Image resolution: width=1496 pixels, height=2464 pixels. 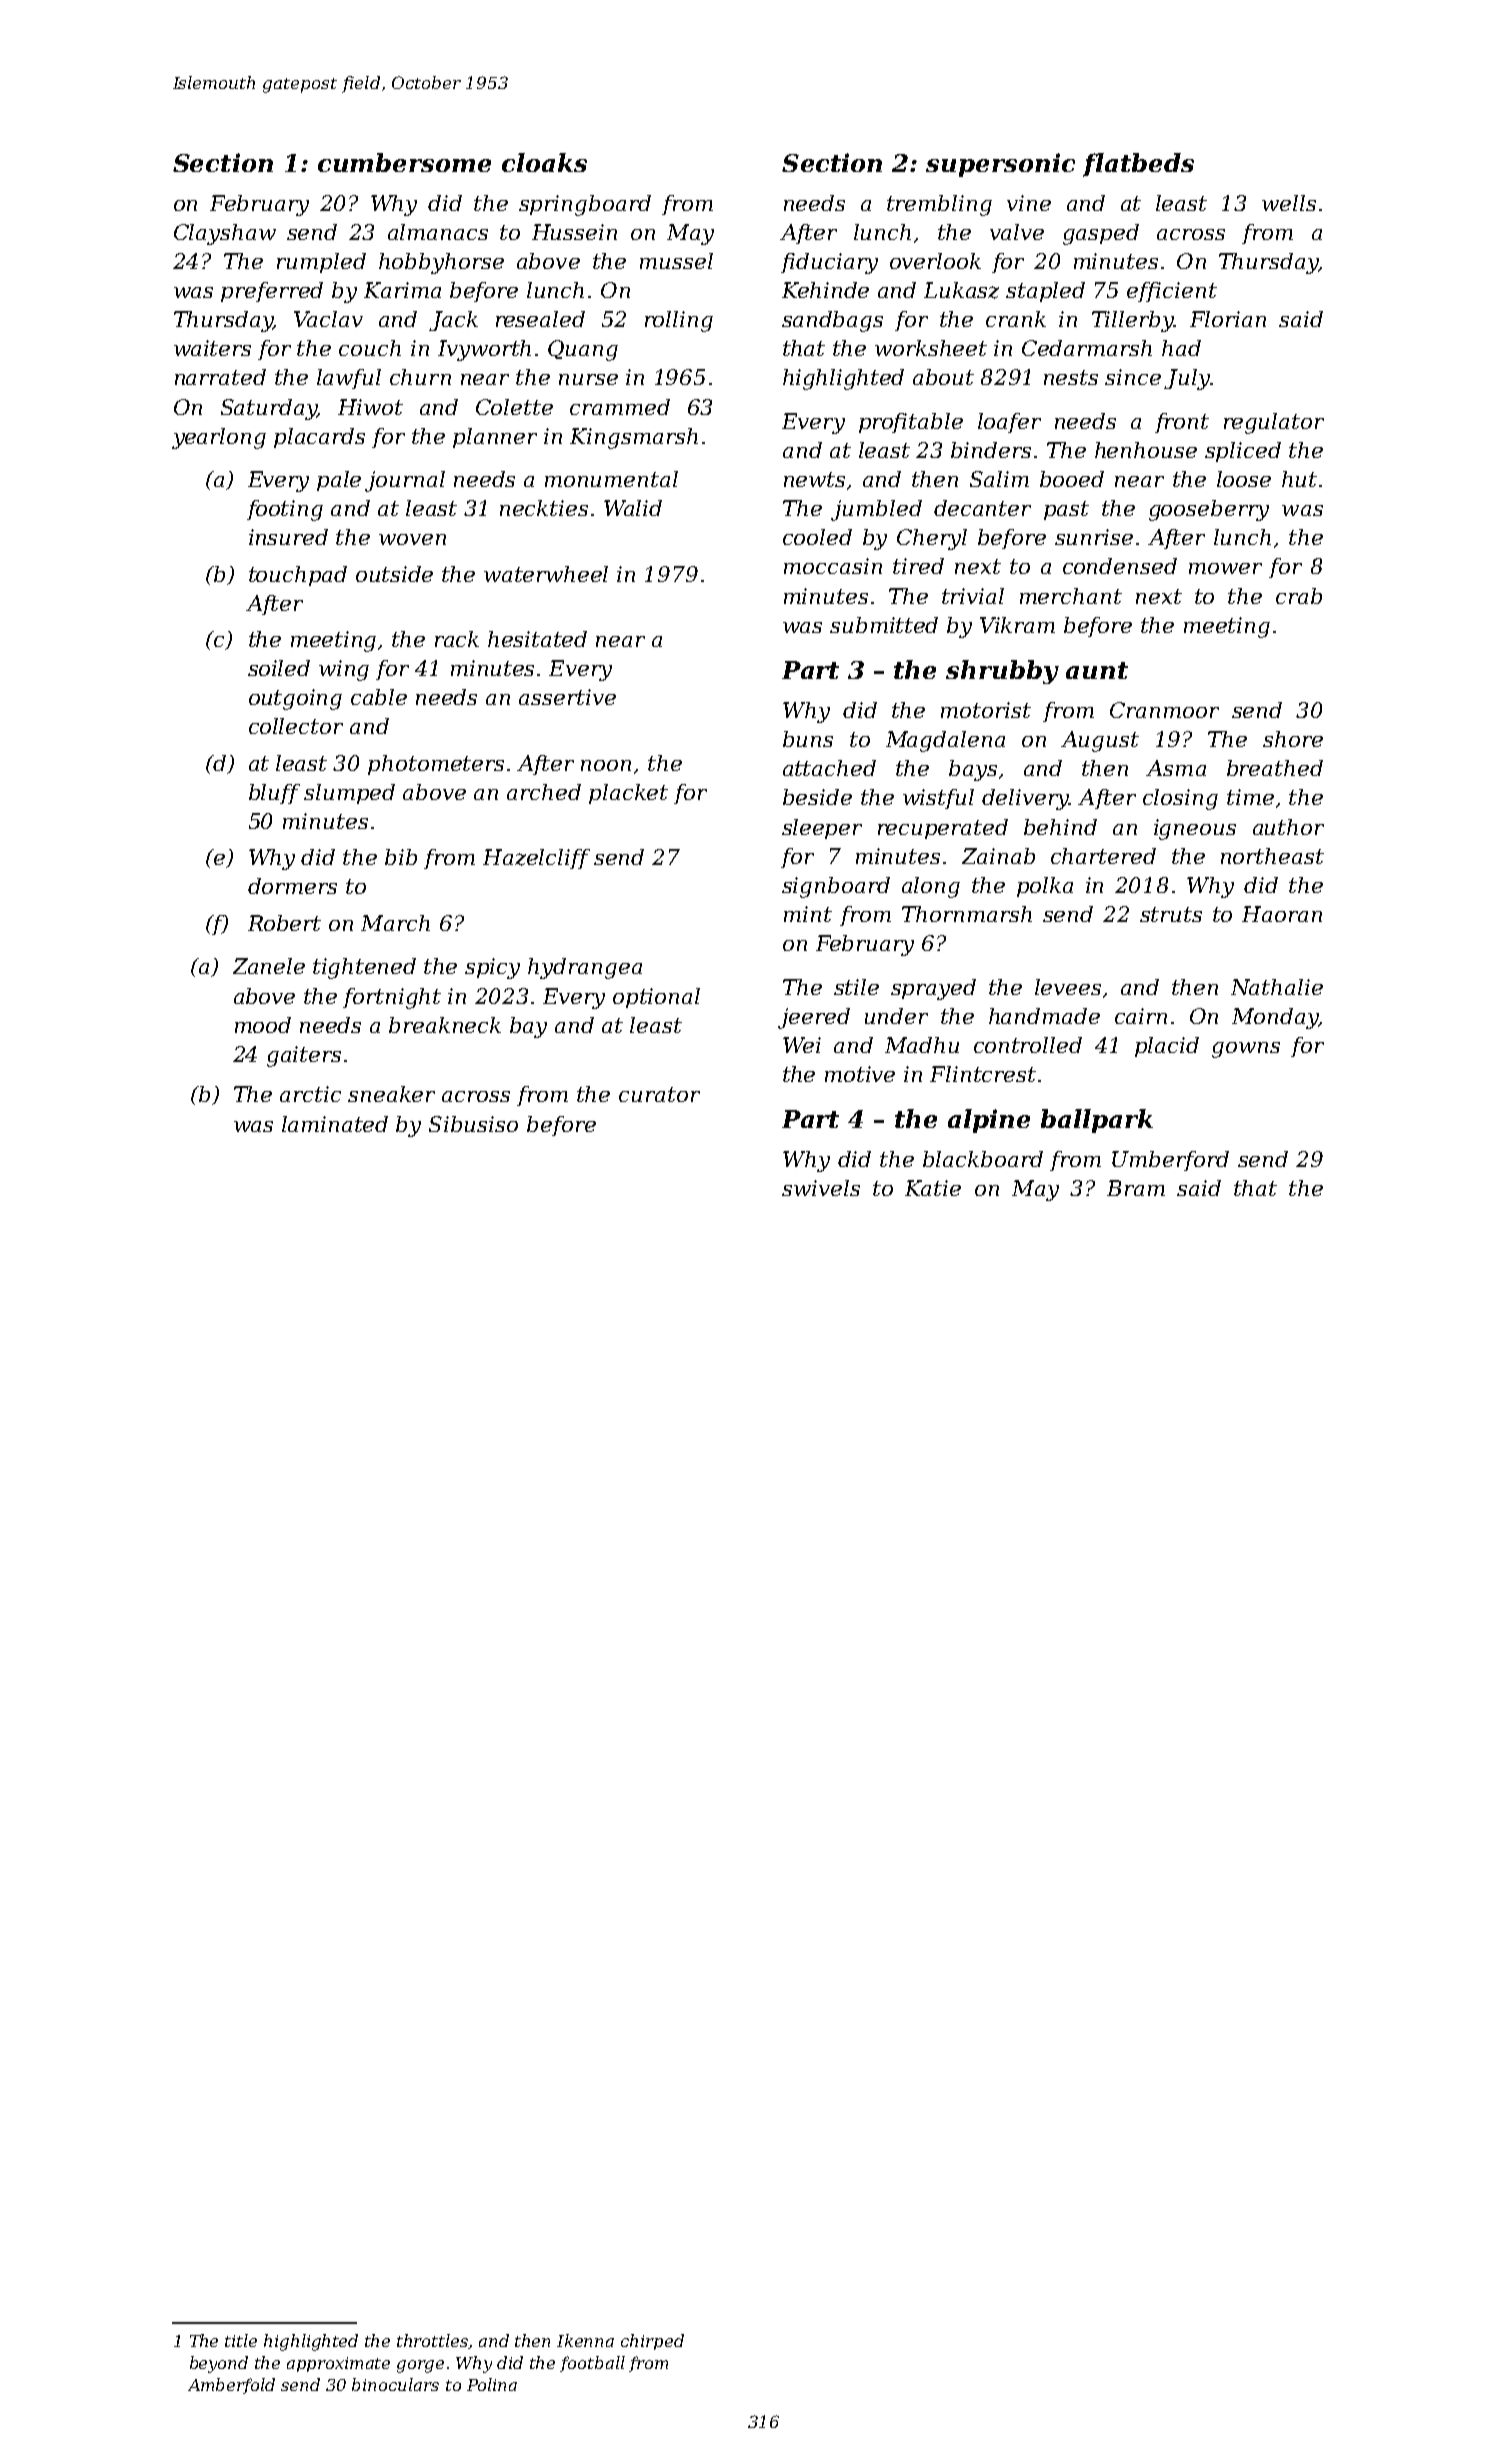 I want to click on author, so click(x=1288, y=827).
